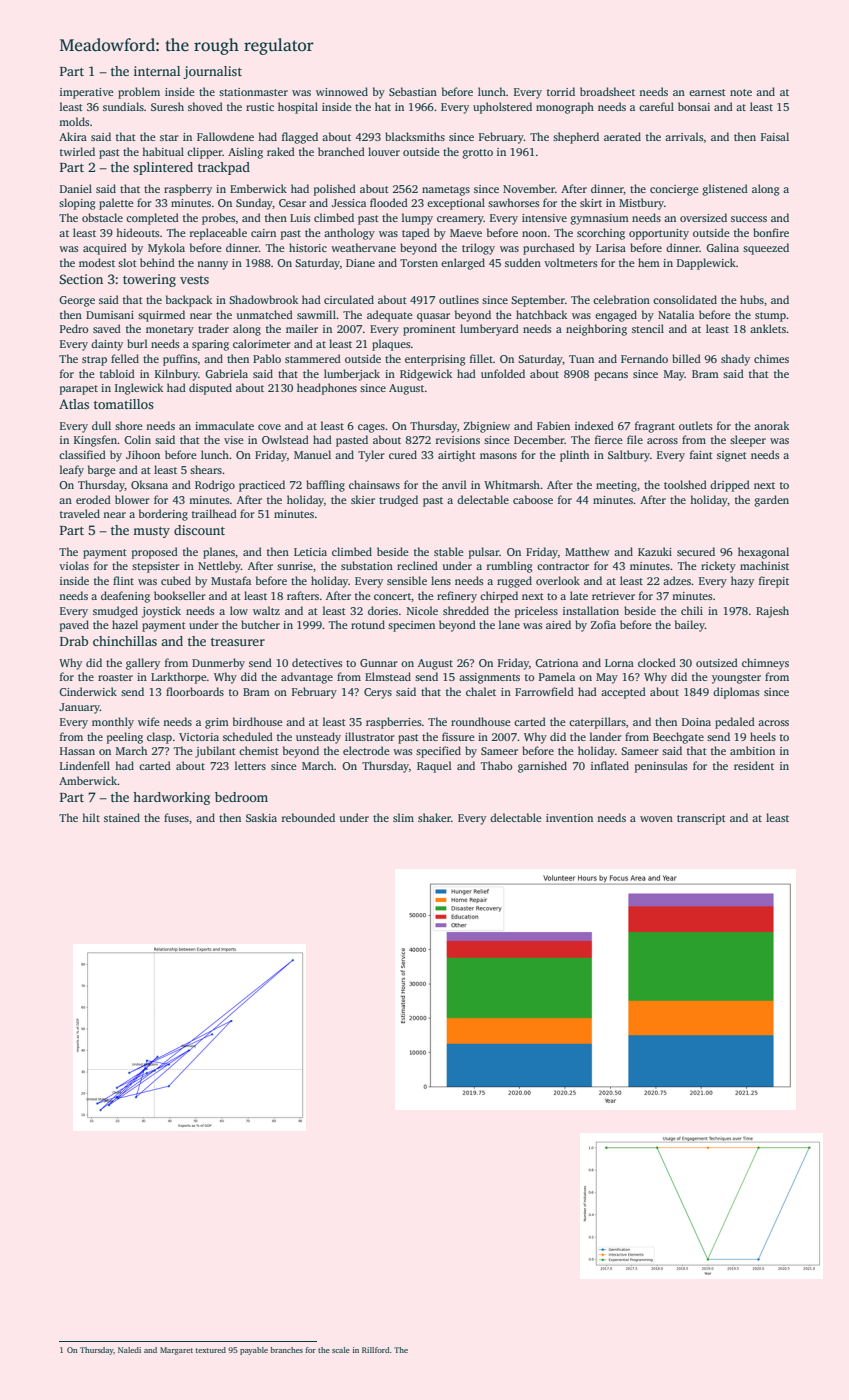  I want to click on Naledi, so click(129, 1350).
